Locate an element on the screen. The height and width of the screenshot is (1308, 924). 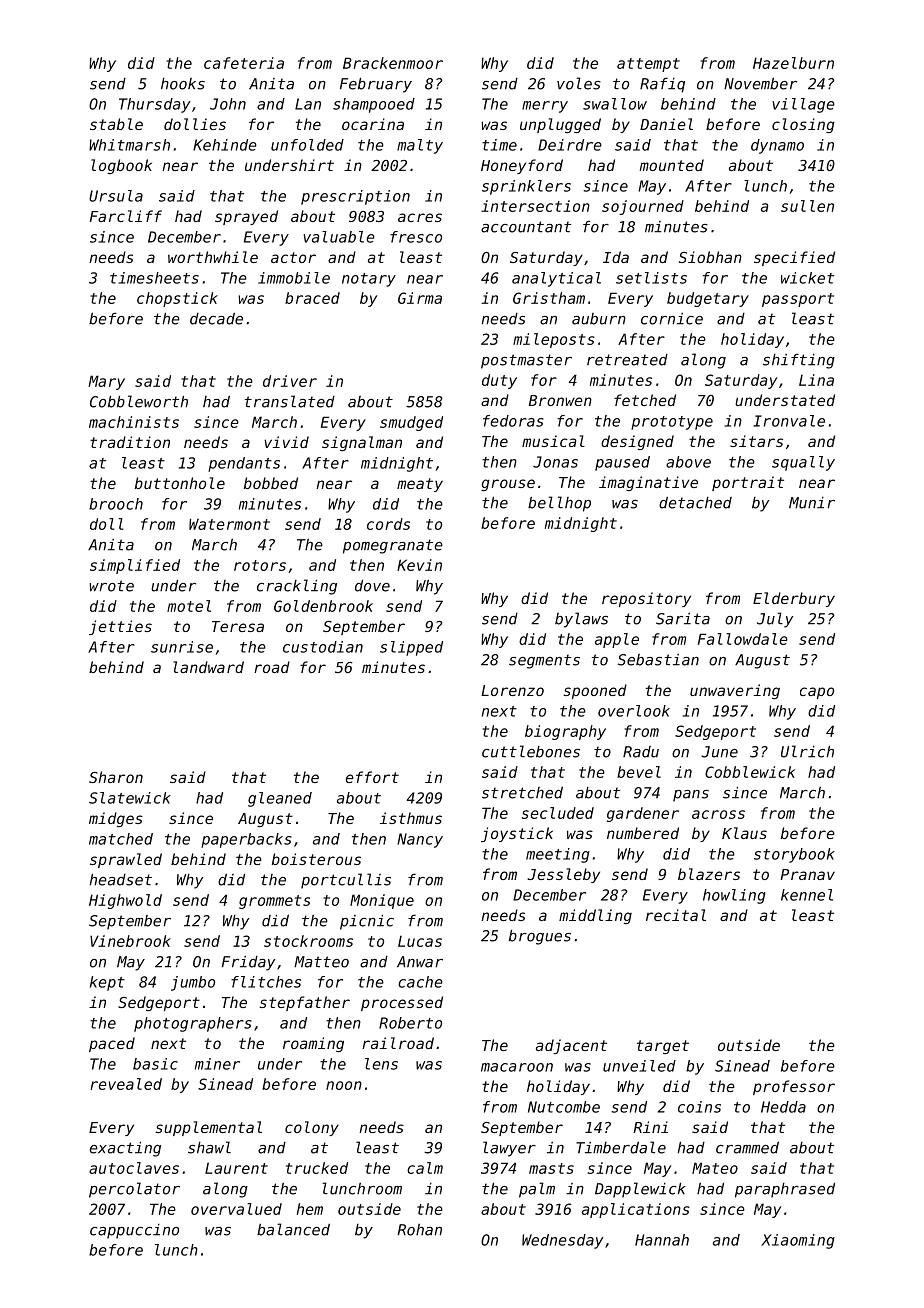
June is located at coordinates (719, 752).
